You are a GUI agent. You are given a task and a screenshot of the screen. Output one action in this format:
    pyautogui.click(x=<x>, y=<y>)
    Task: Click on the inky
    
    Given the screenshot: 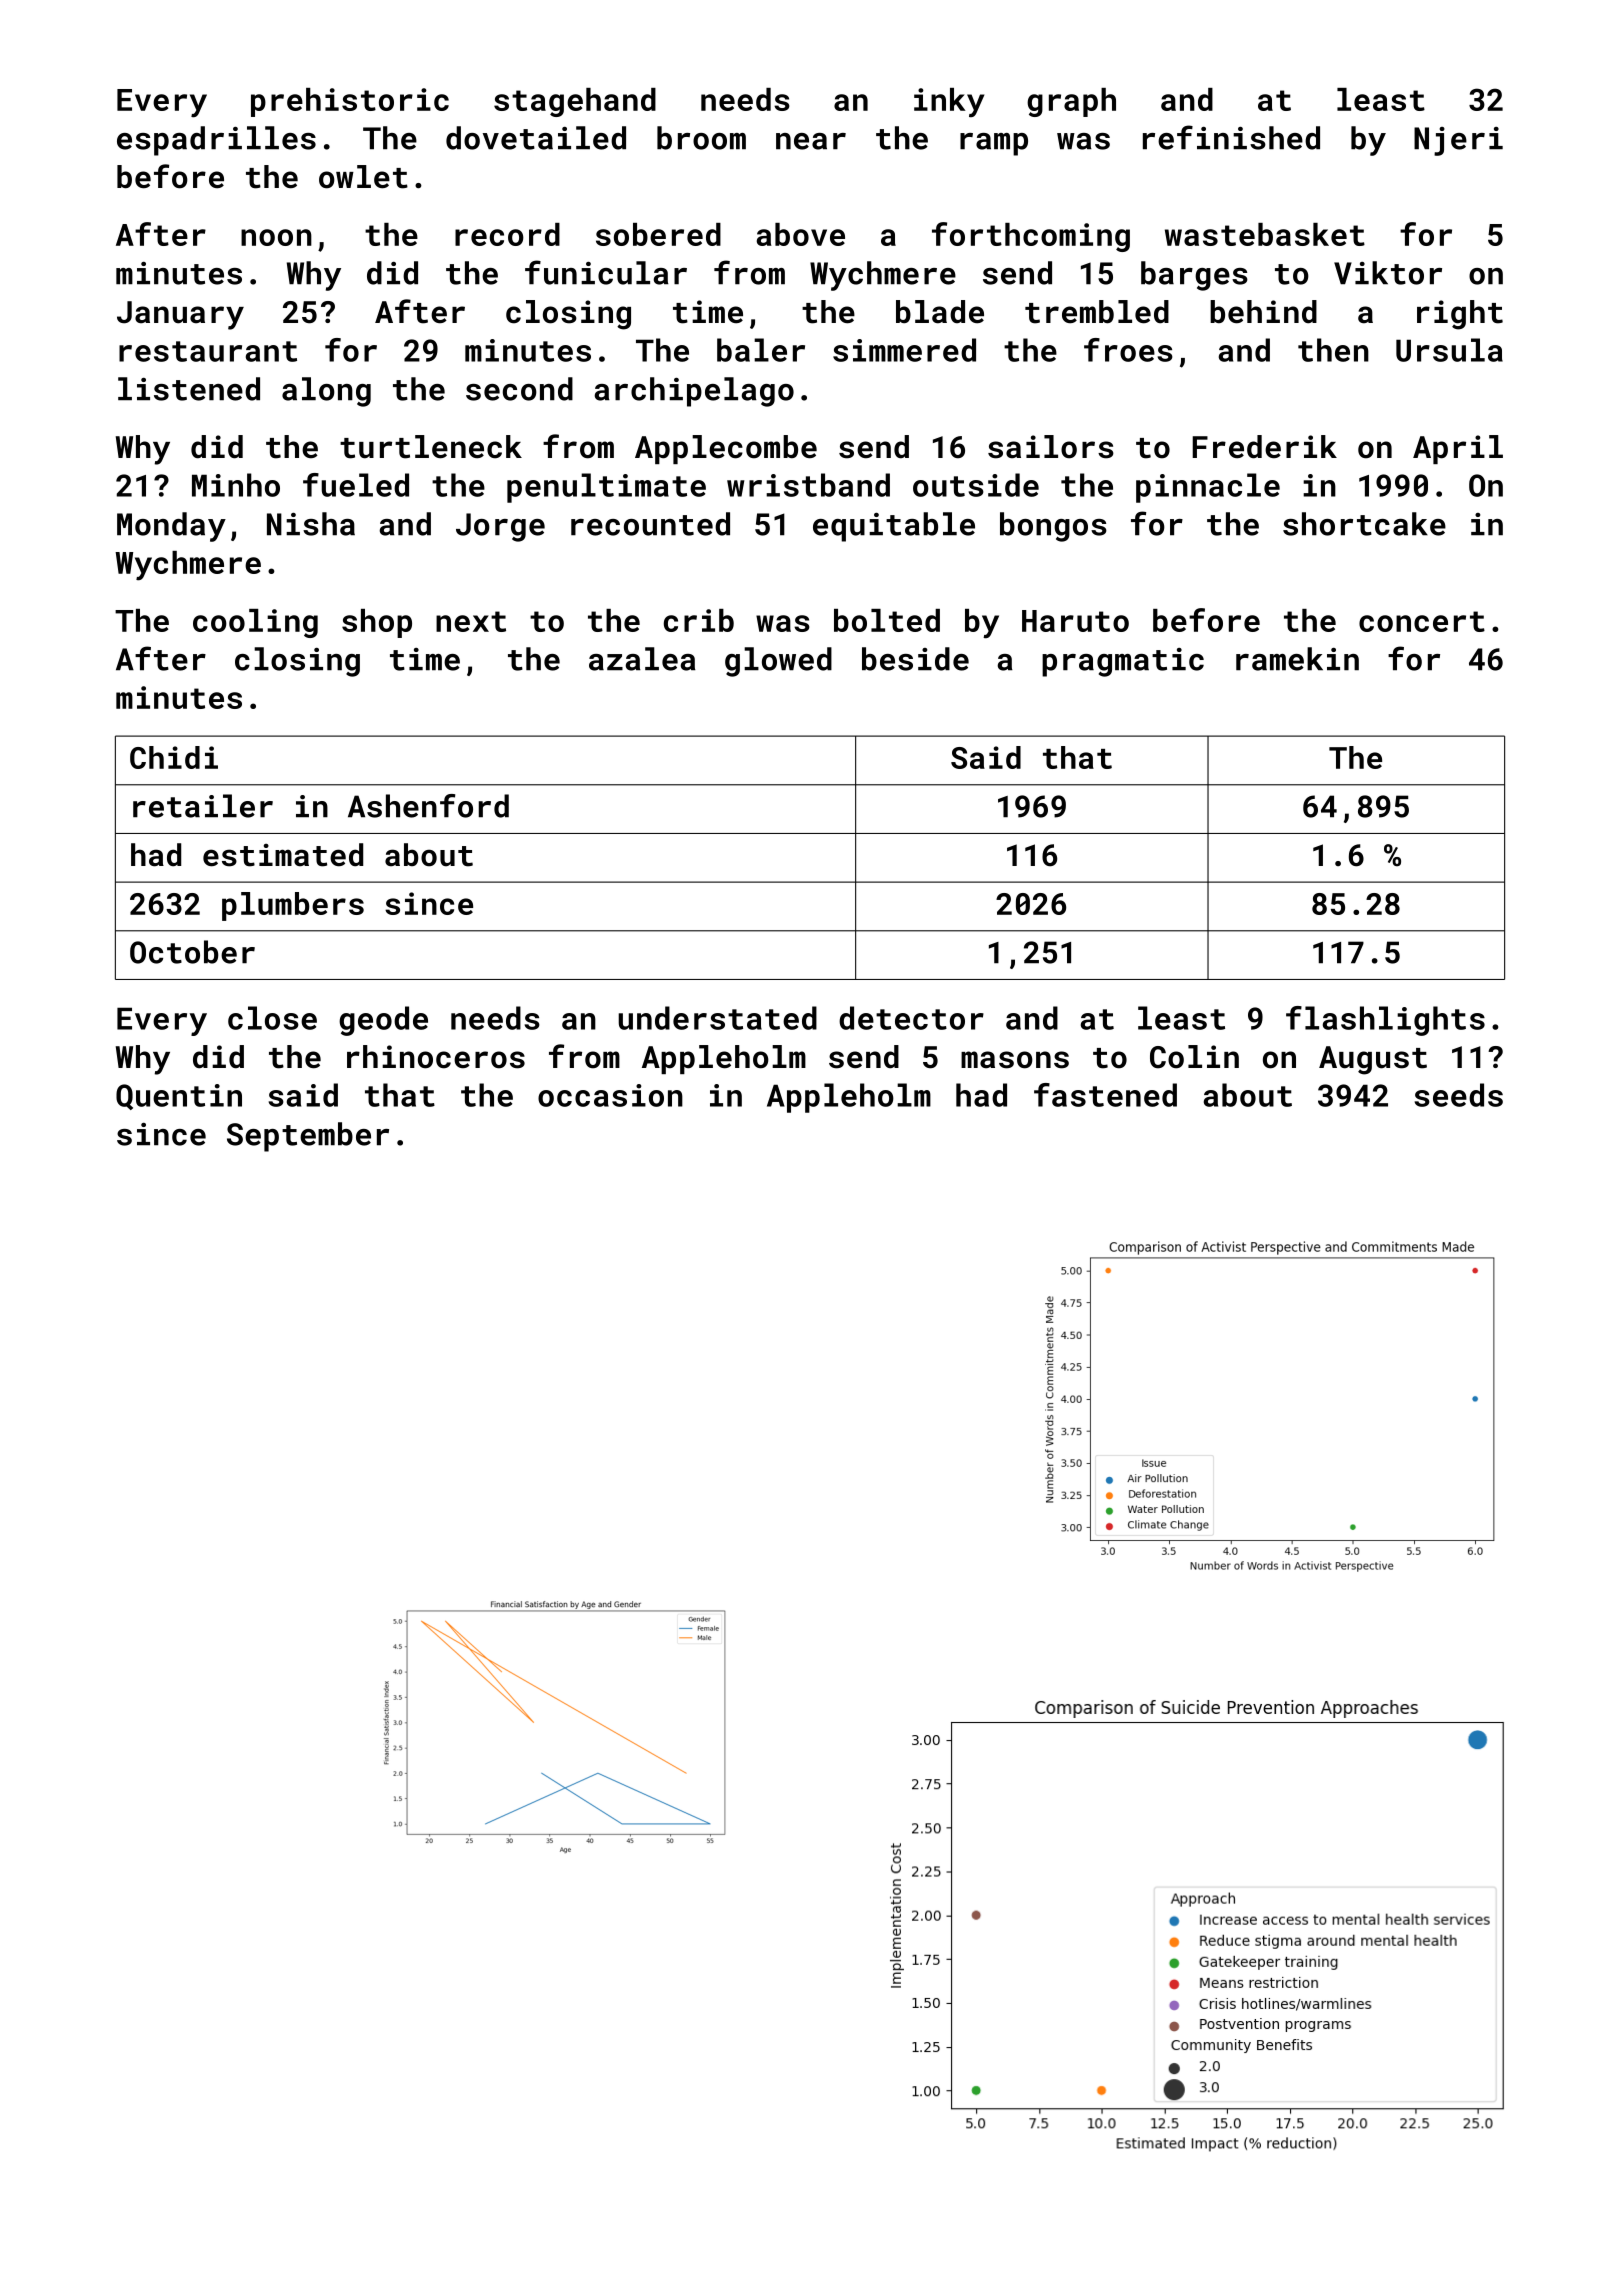 What is the action you would take?
    pyautogui.click(x=949, y=103)
